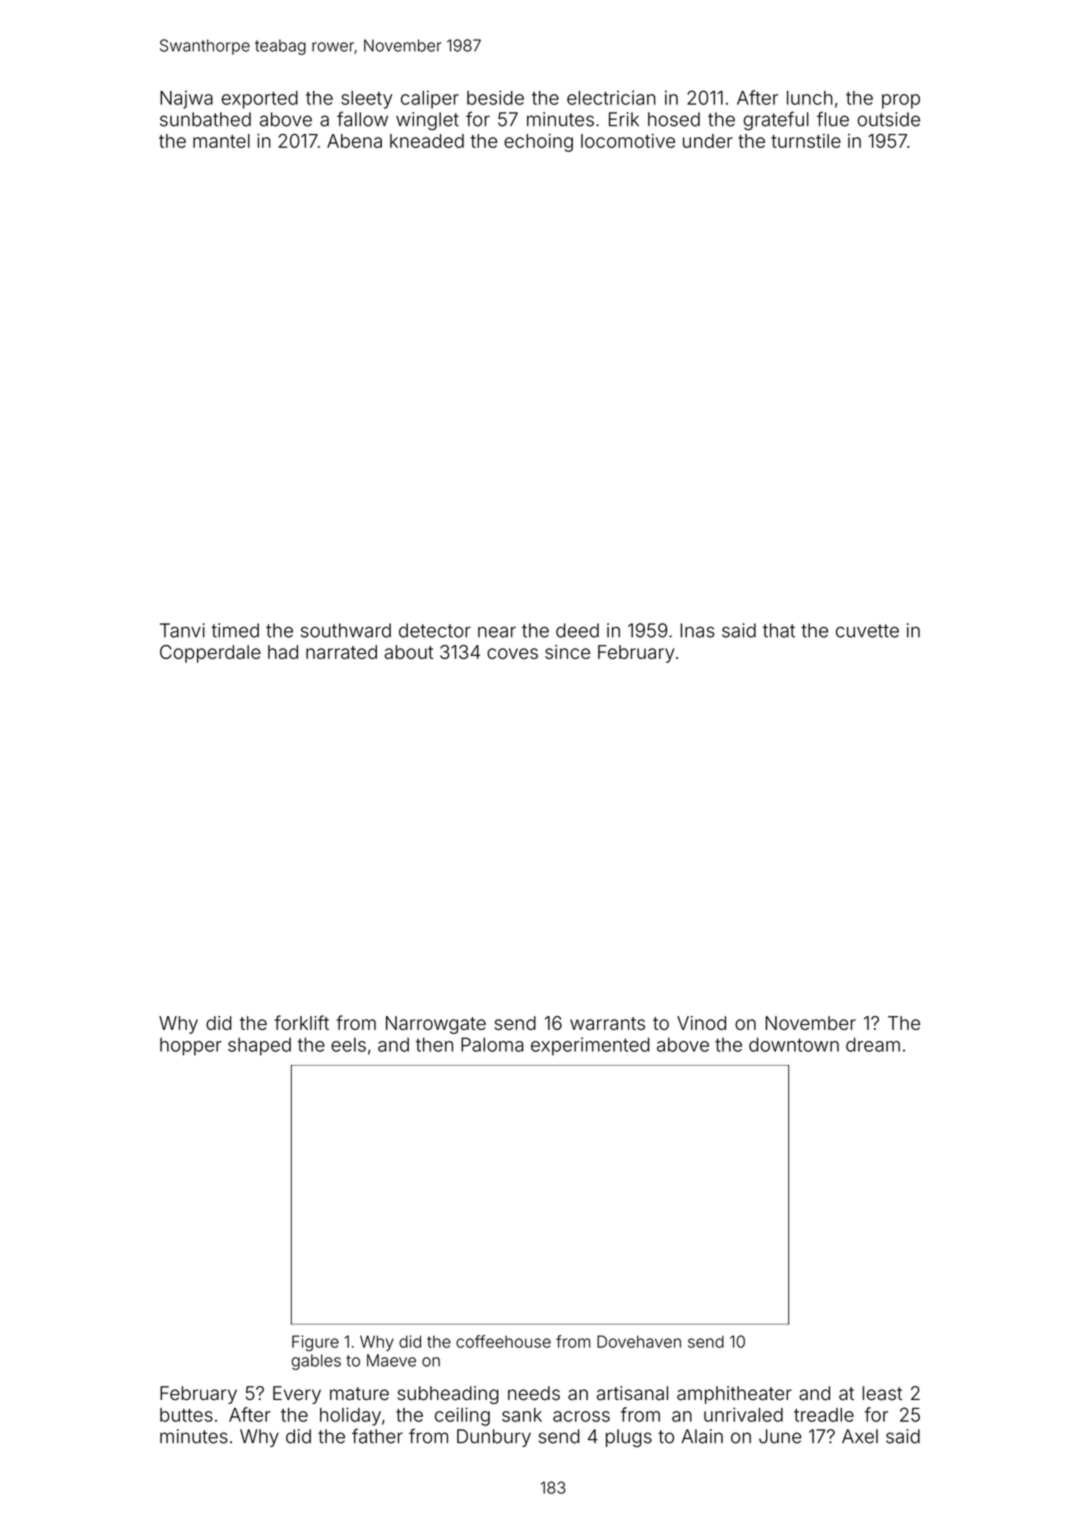 Image resolution: width=1080 pixels, height=1533 pixels. Describe the element at coordinates (377, 1436) in the screenshot. I see `father` at that location.
